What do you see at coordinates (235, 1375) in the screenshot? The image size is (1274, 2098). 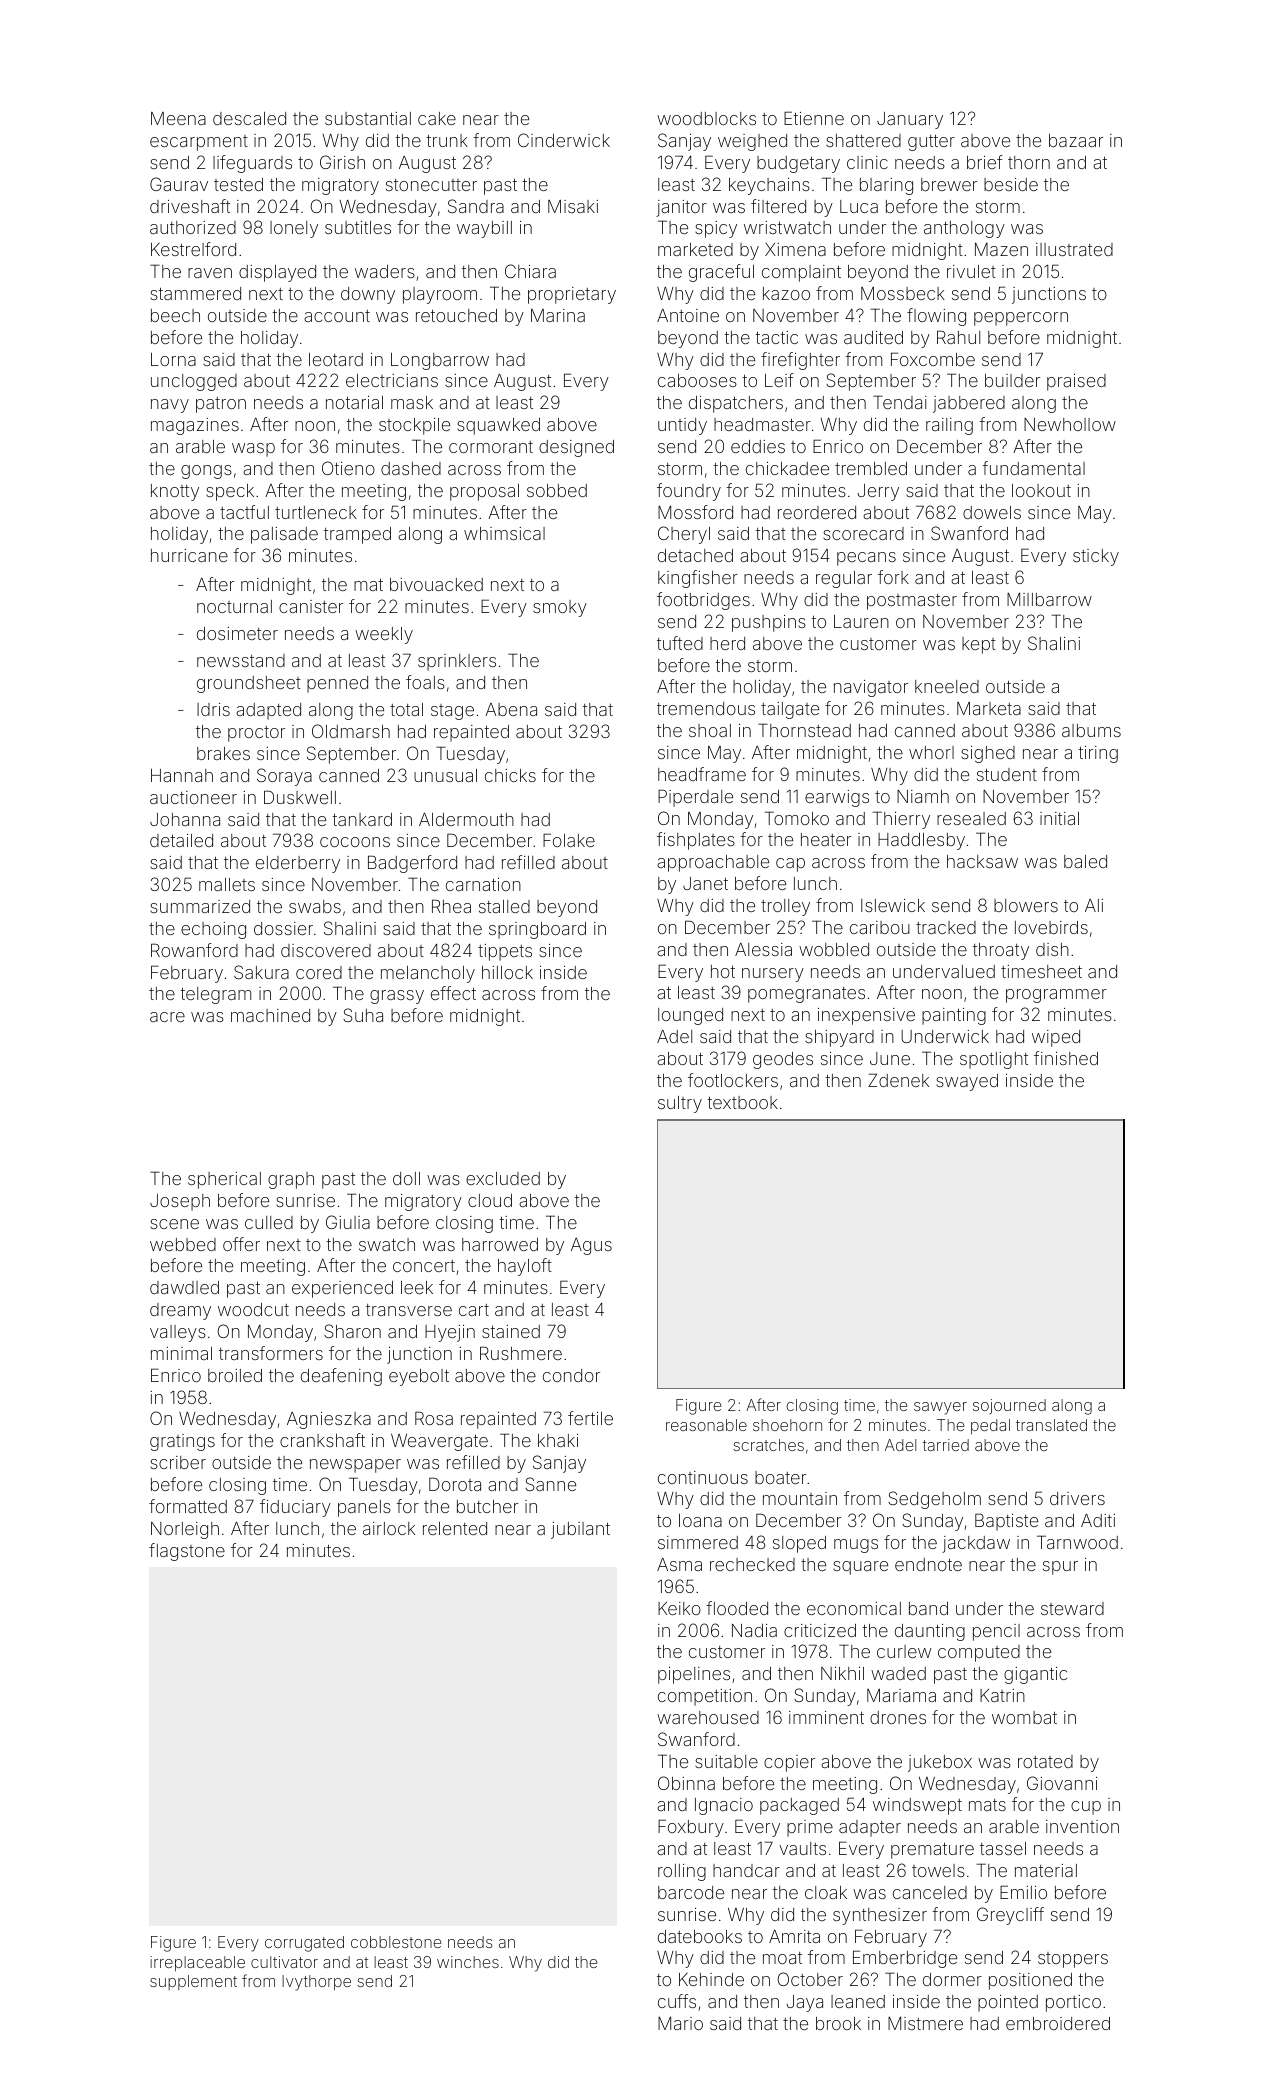 I see `broiled` at bounding box center [235, 1375].
